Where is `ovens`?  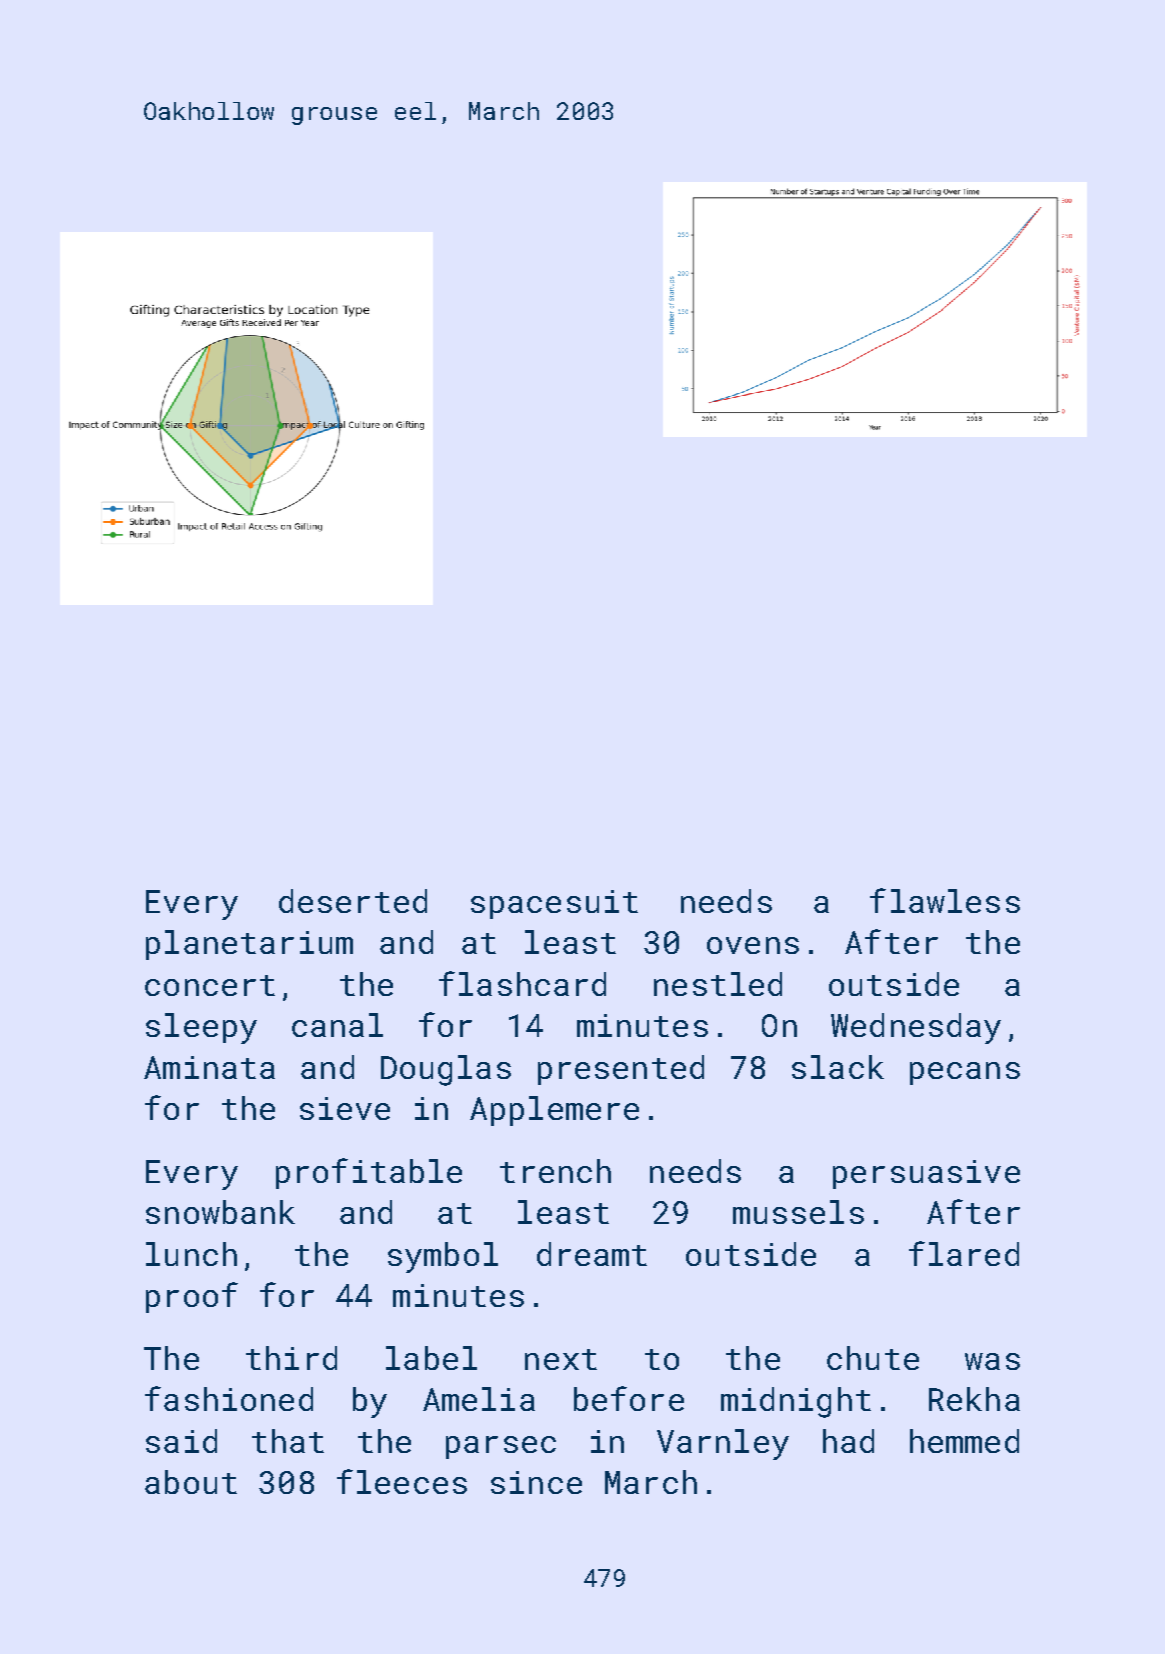 ovens is located at coordinates (753, 945).
